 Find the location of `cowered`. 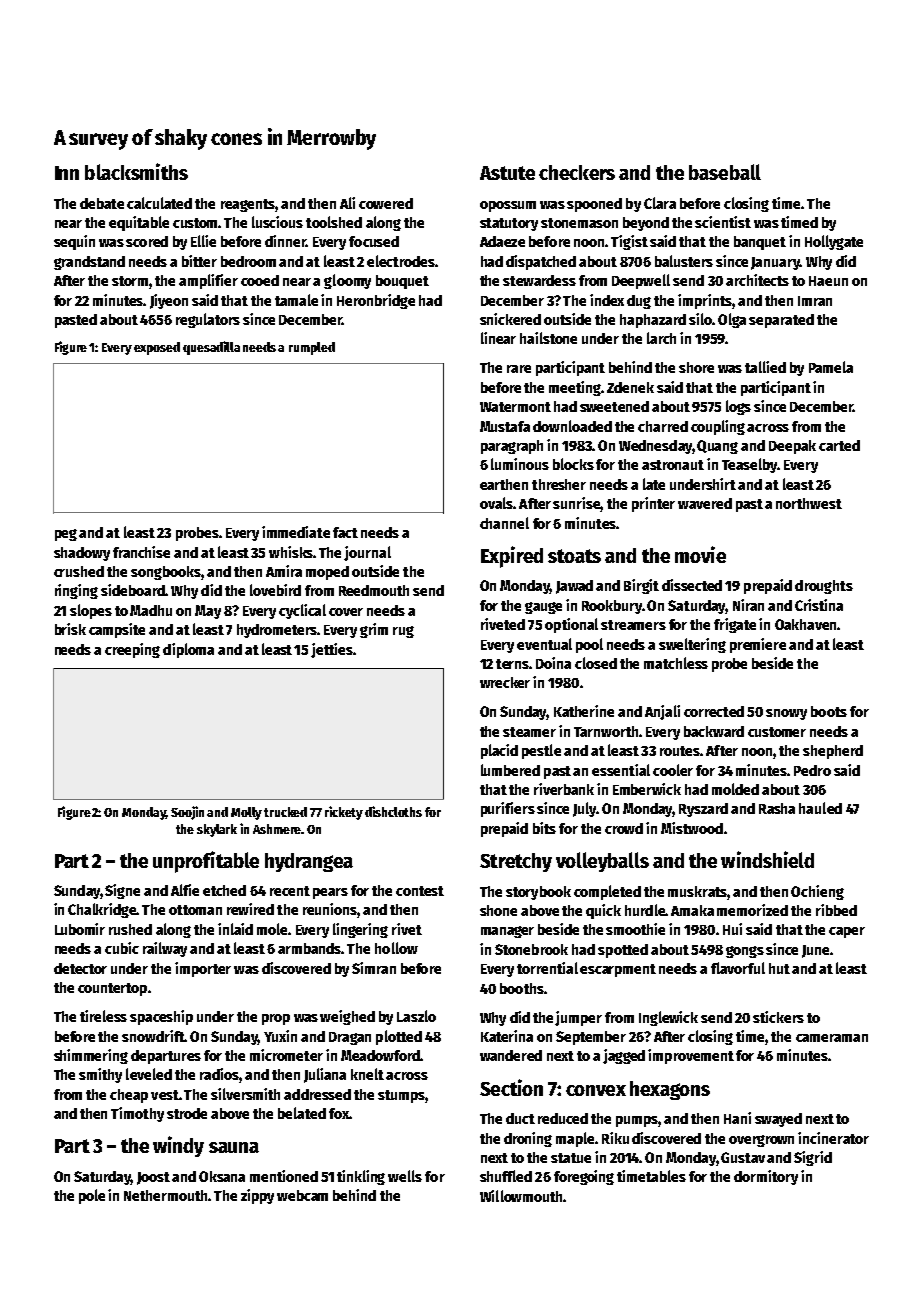

cowered is located at coordinates (386, 203).
